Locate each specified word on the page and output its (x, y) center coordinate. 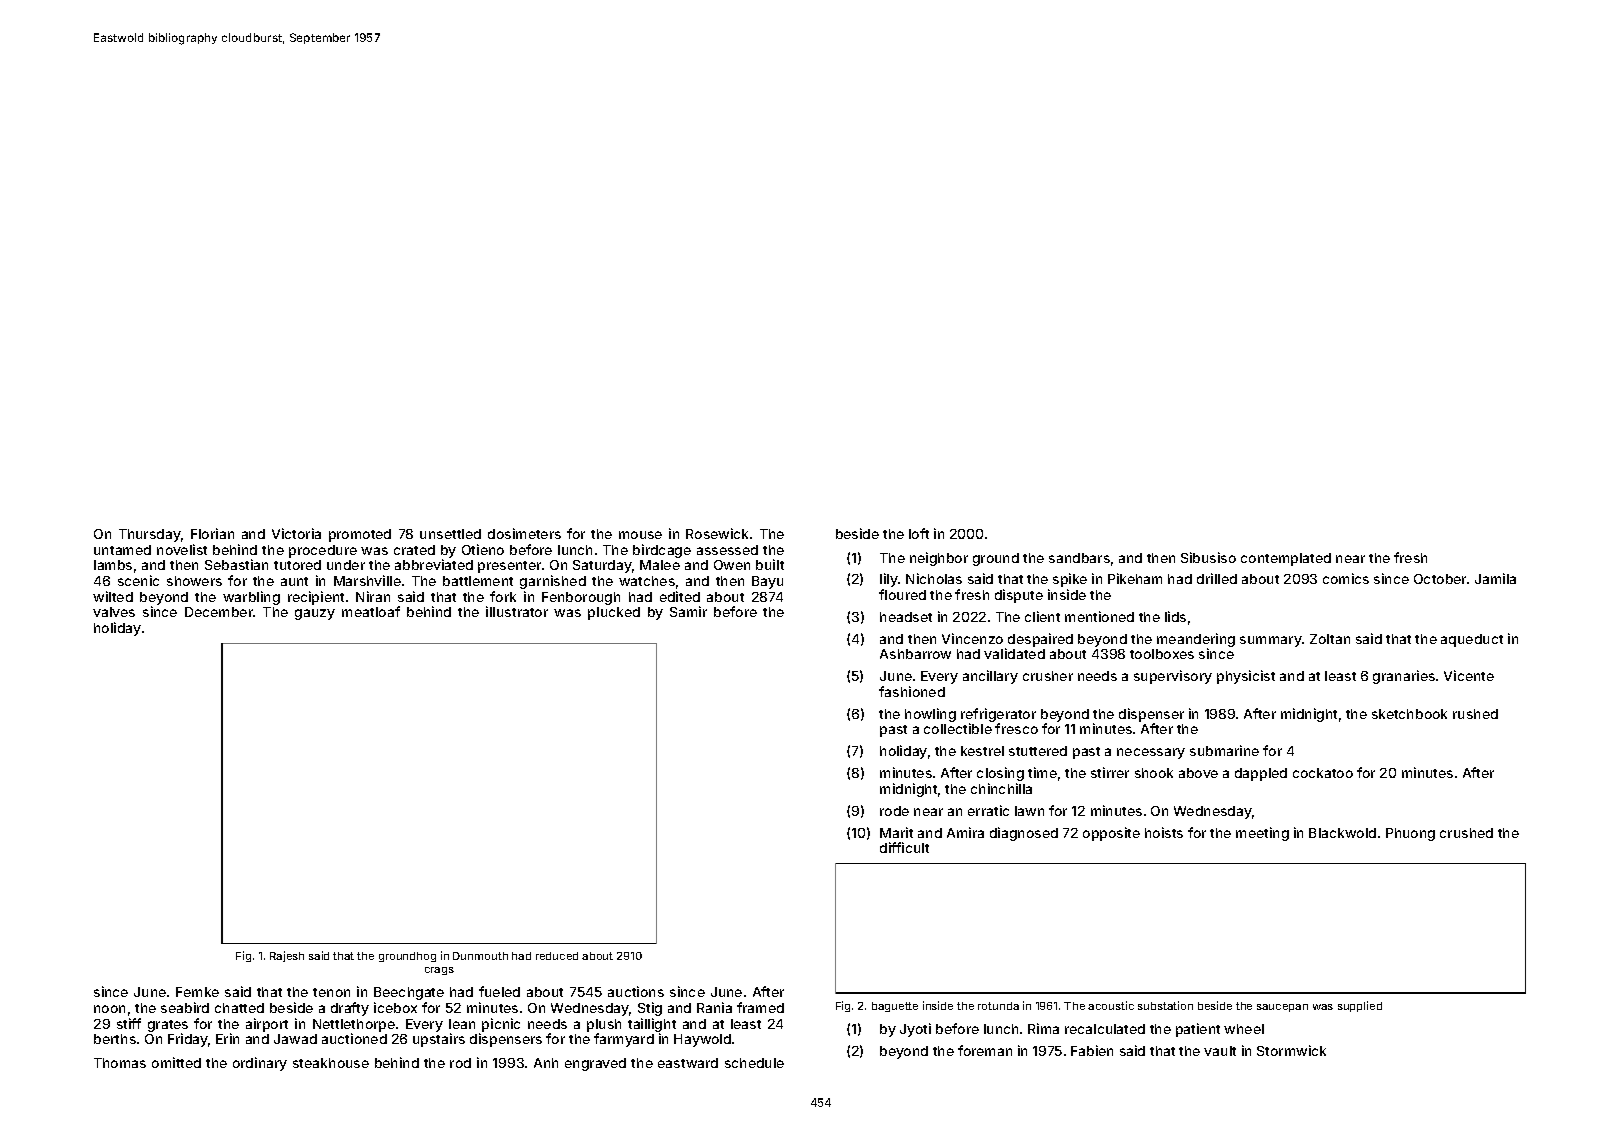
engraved (595, 1064)
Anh (546, 1063)
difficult (904, 847)
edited (680, 596)
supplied (1360, 1006)
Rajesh (287, 956)
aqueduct (1472, 640)
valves (114, 612)
